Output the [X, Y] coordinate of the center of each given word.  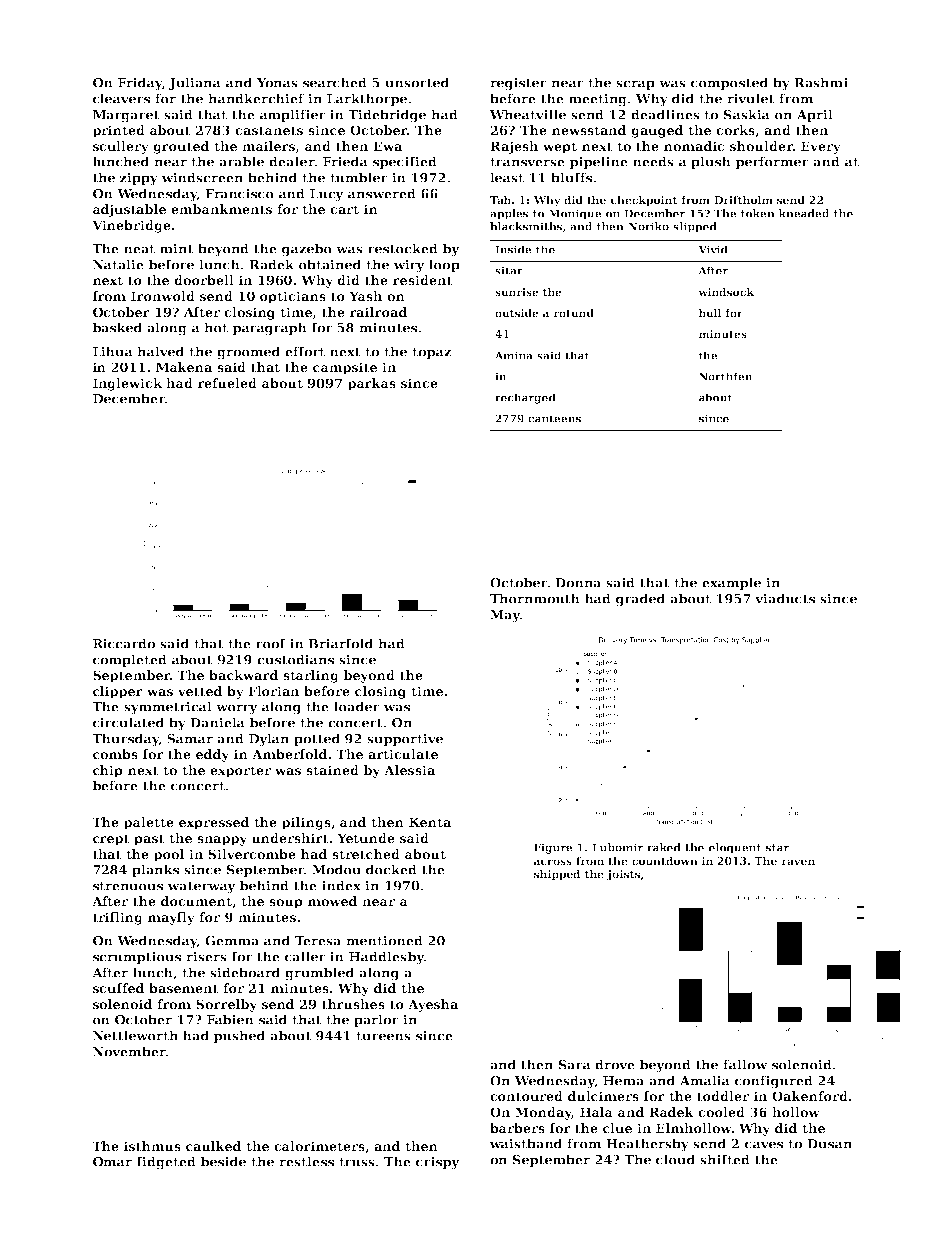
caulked [213, 1146]
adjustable [129, 210]
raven [798, 862]
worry [237, 709]
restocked [403, 248]
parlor [376, 1020]
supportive [405, 740]
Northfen [726, 376]
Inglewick [127, 384]
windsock [726, 292]
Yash [365, 296]
